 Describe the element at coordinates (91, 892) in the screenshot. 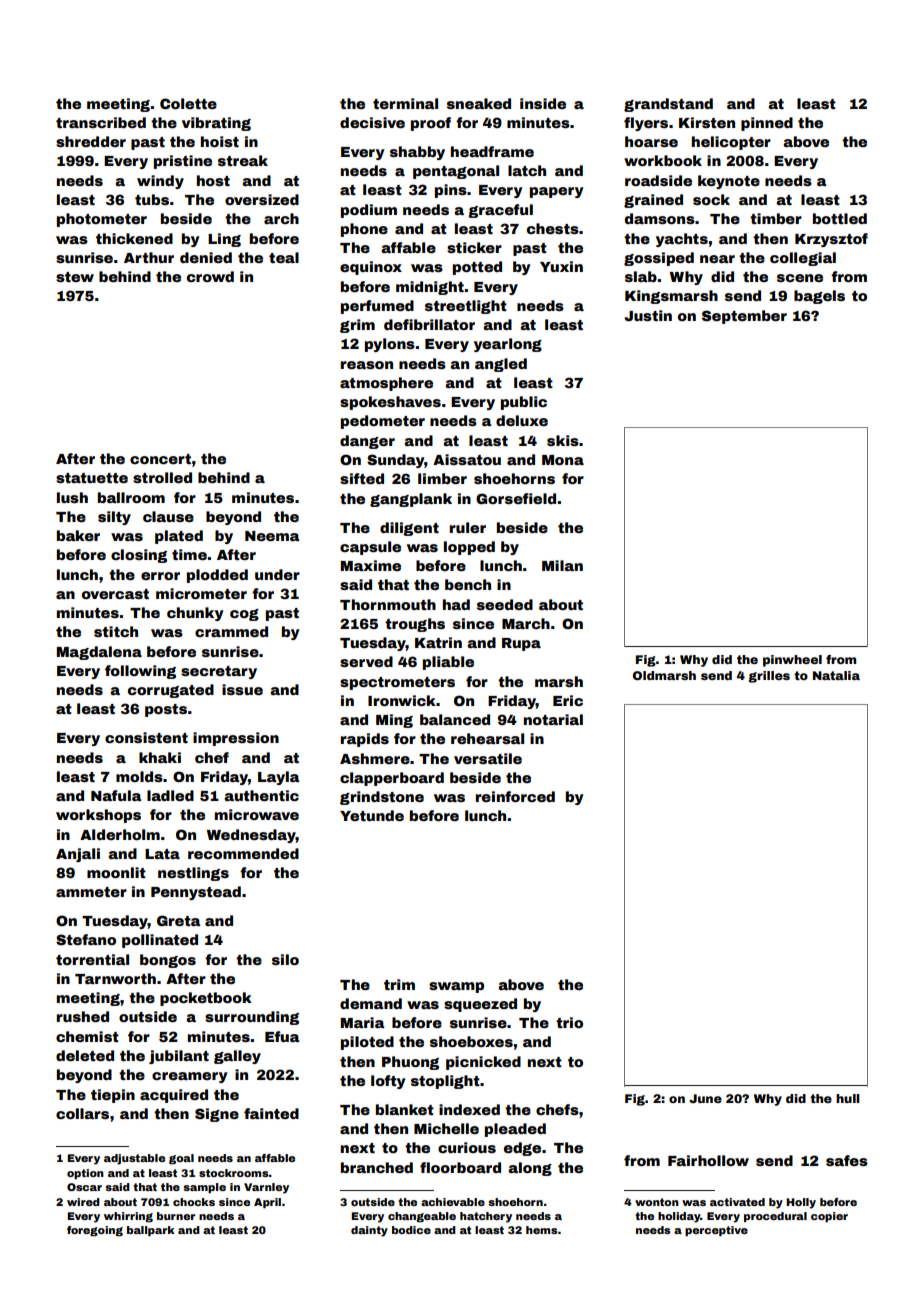

I see `ammeter` at that location.
